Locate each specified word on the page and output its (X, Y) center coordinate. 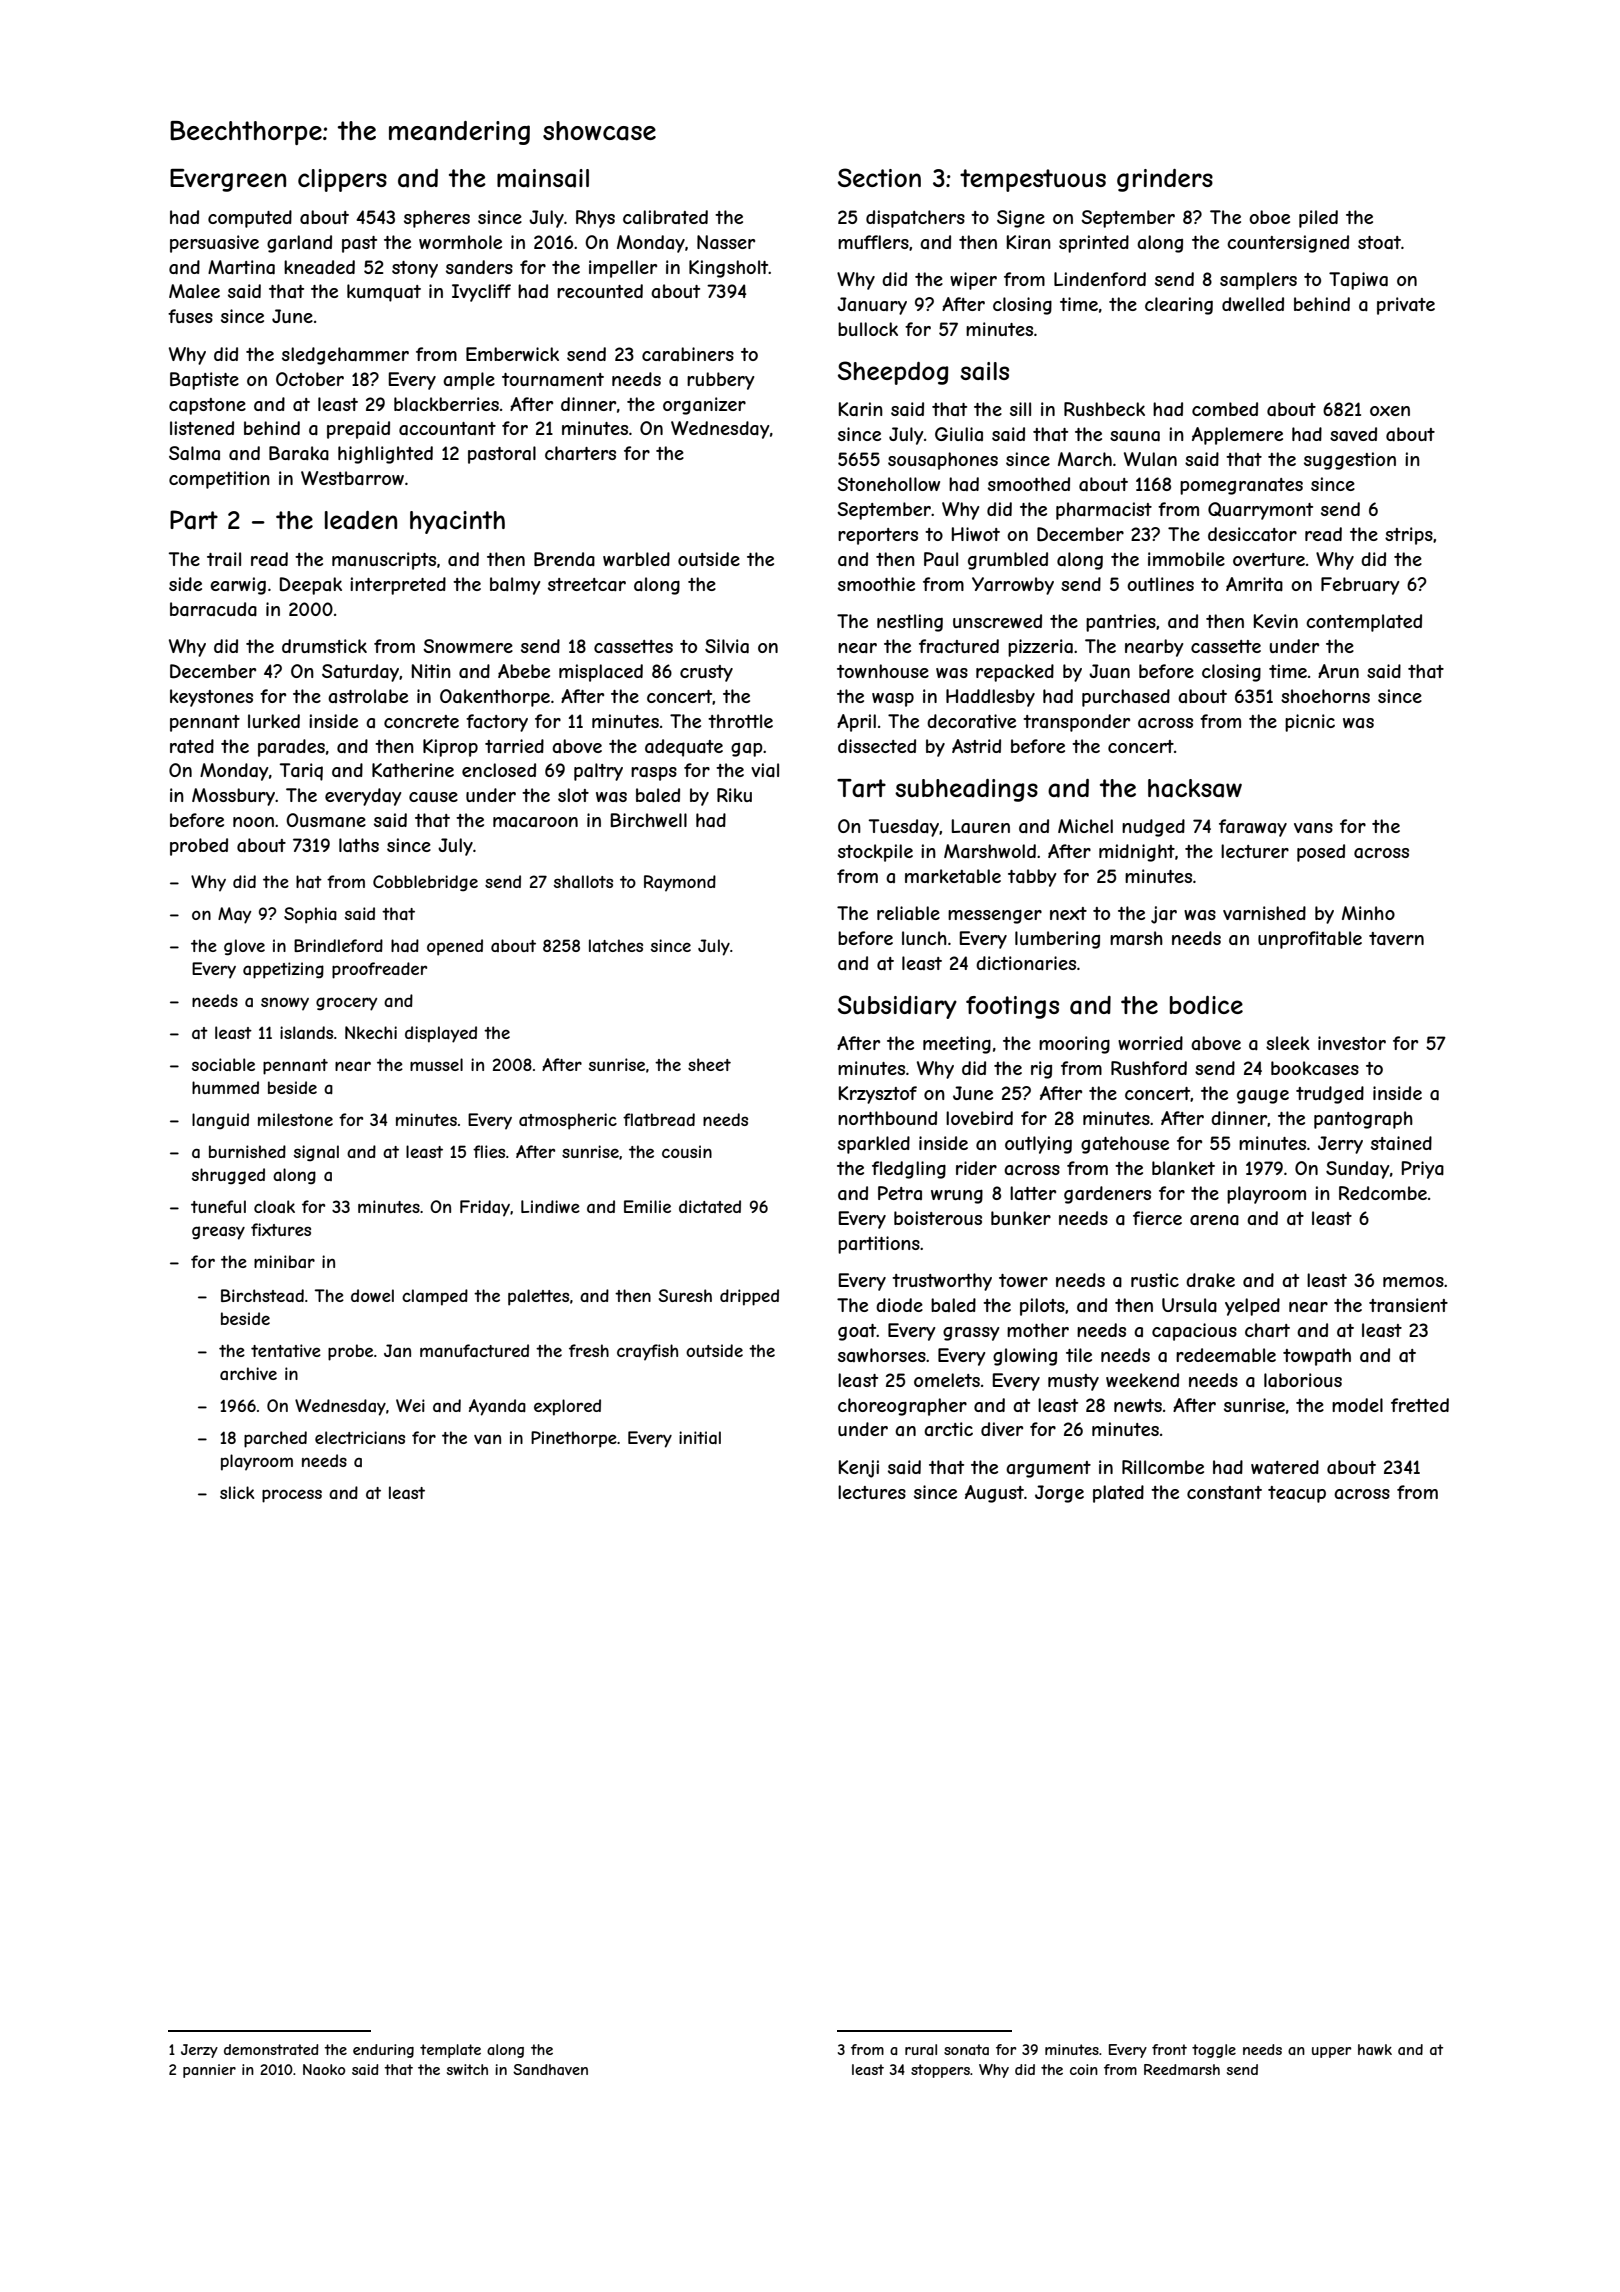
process (292, 1496)
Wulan (1150, 459)
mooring (1074, 1045)
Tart (861, 788)
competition (219, 480)
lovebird (979, 1118)
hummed (225, 1087)
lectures (872, 1492)
